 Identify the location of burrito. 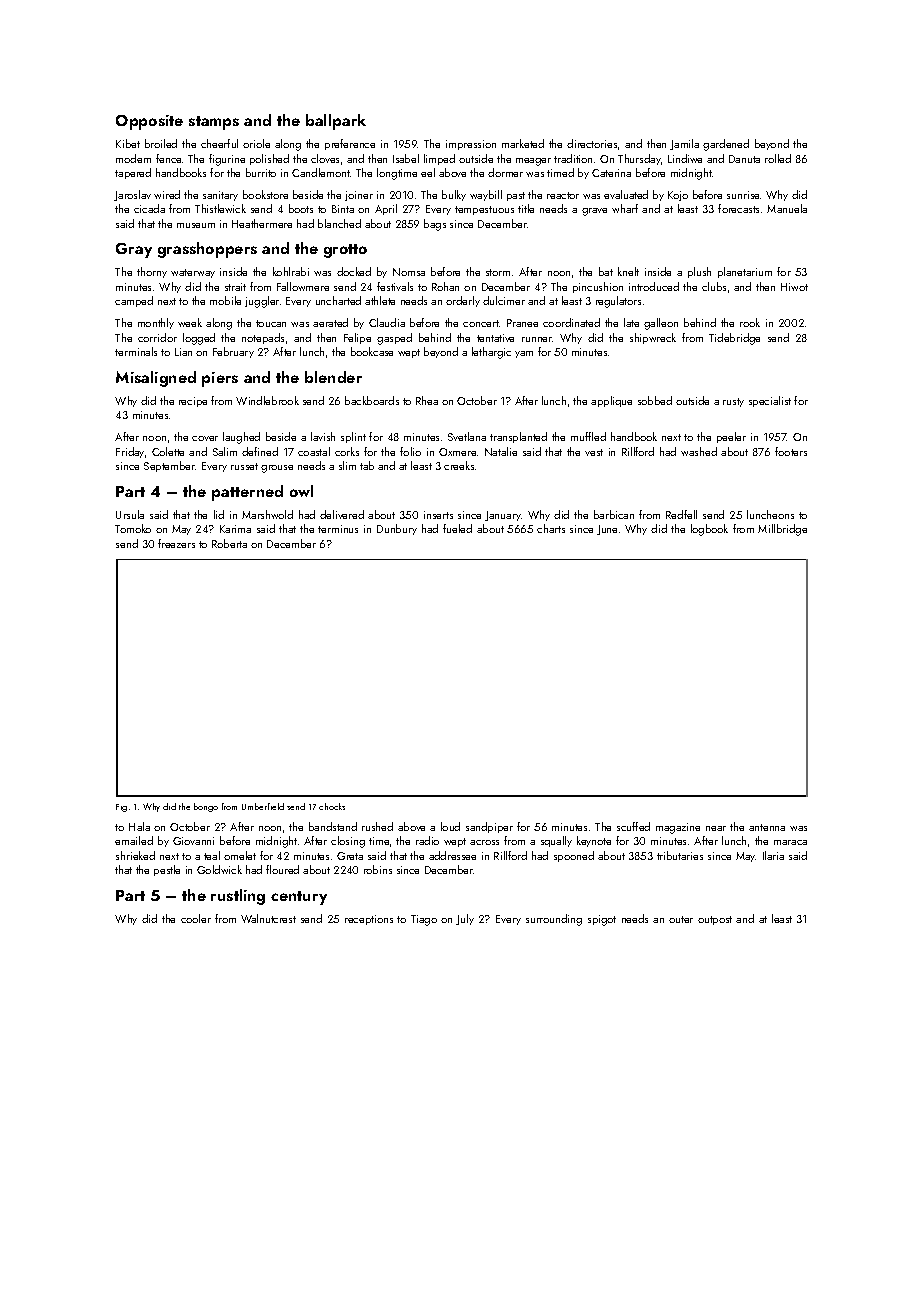
(261, 172).
